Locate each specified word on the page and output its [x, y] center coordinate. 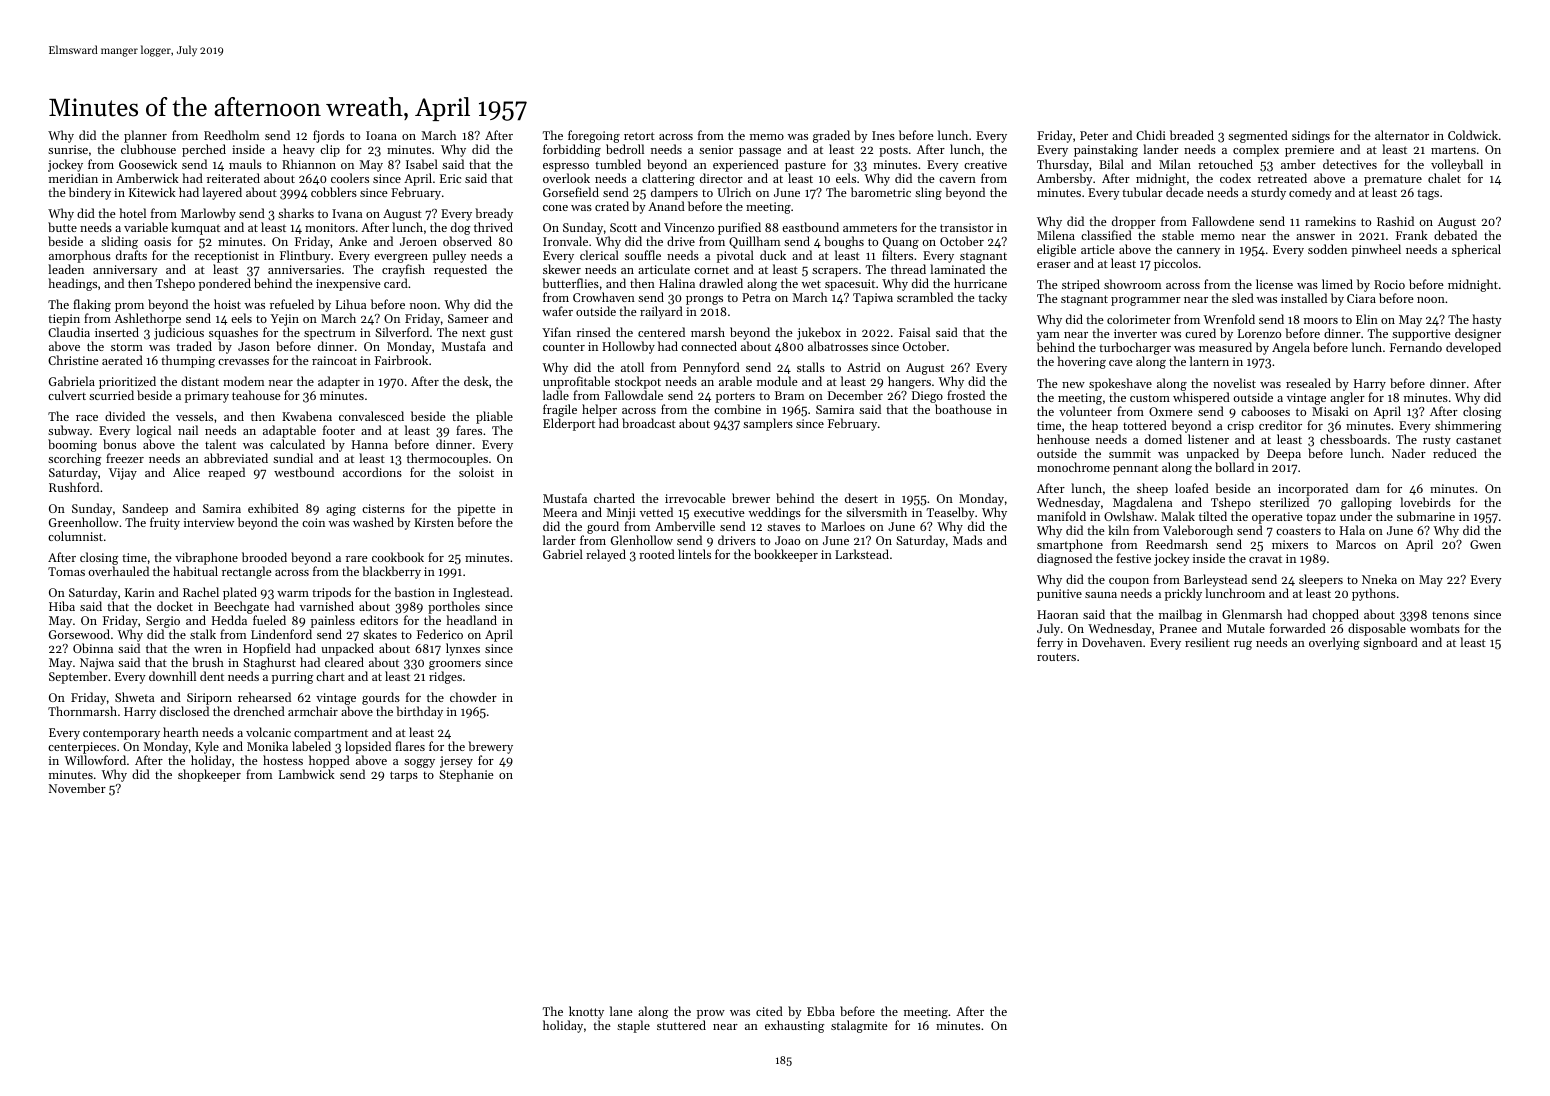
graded [831, 137]
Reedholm [232, 135]
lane [621, 1011]
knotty [586, 1012]
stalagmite [859, 1026]
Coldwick [1473, 135]
